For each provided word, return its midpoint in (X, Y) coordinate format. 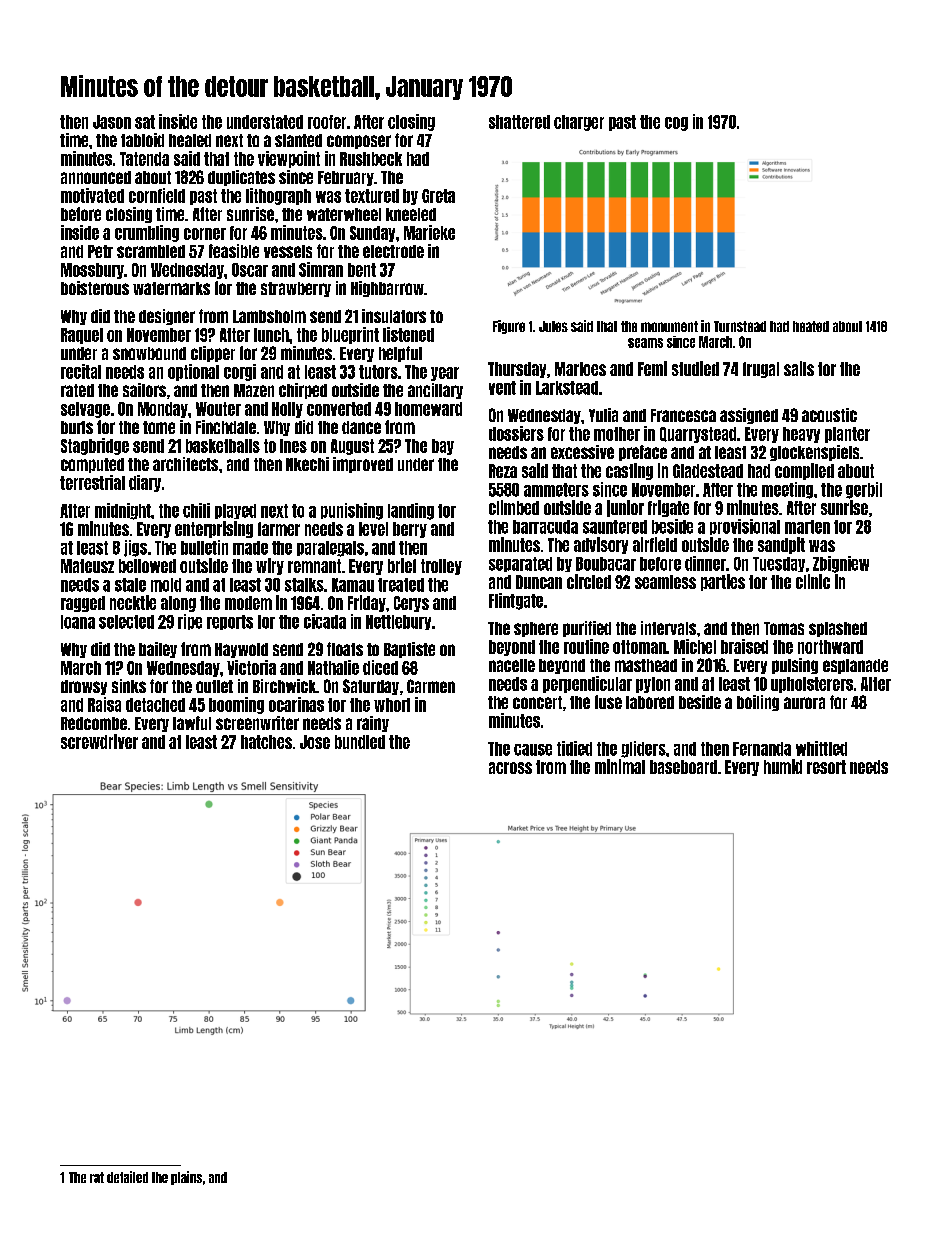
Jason (112, 122)
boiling (758, 703)
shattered (519, 122)
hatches (266, 742)
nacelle (512, 665)
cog (676, 124)
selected (126, 622)
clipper (213, 354)
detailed (127, 1177)
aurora (804, 703)
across (510, 768)
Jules (553, 326)
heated (811, 326)
